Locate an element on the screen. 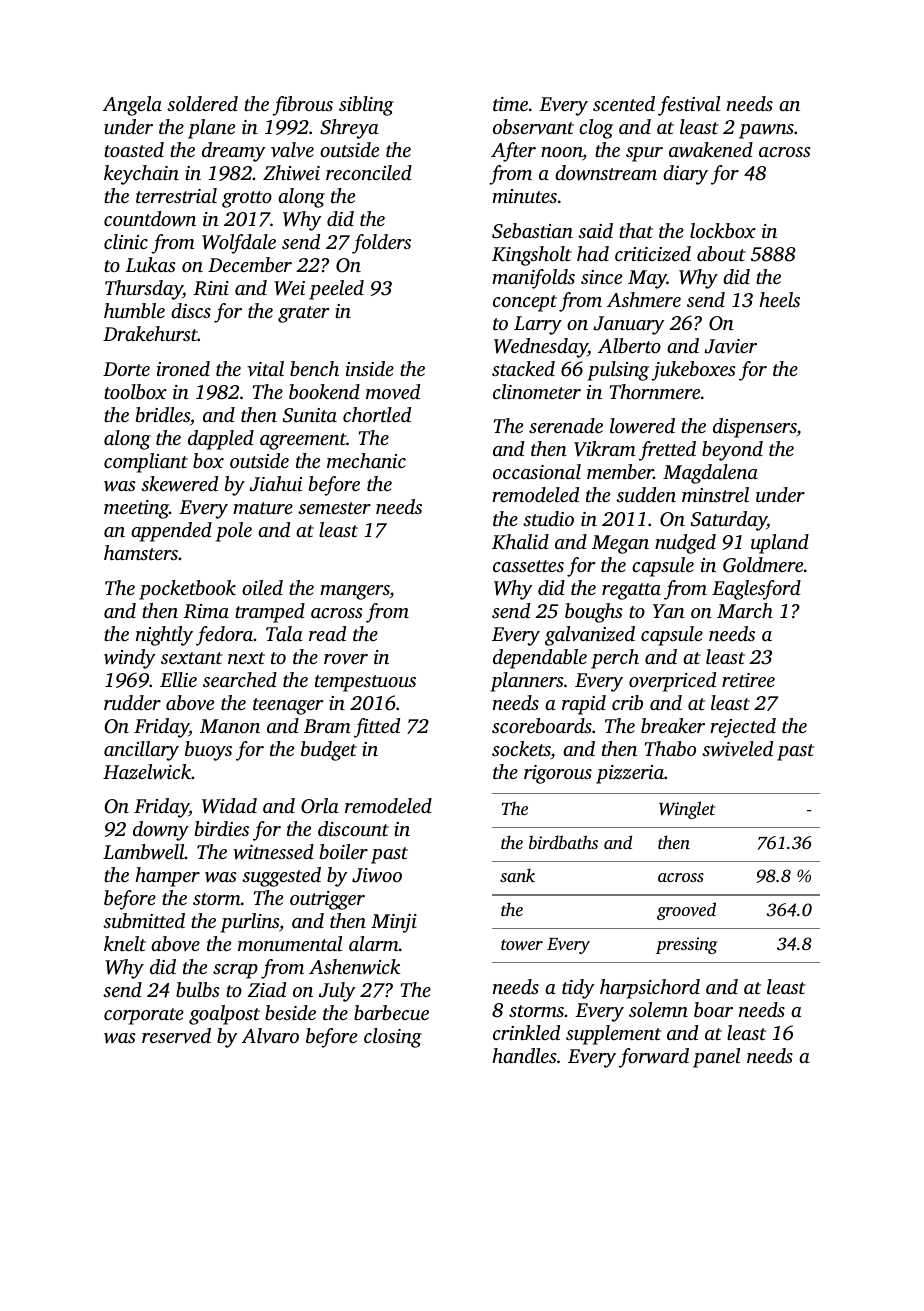 The width and height of the screenshot is (924, 1311). festival is located at coordinates (689, 106).
